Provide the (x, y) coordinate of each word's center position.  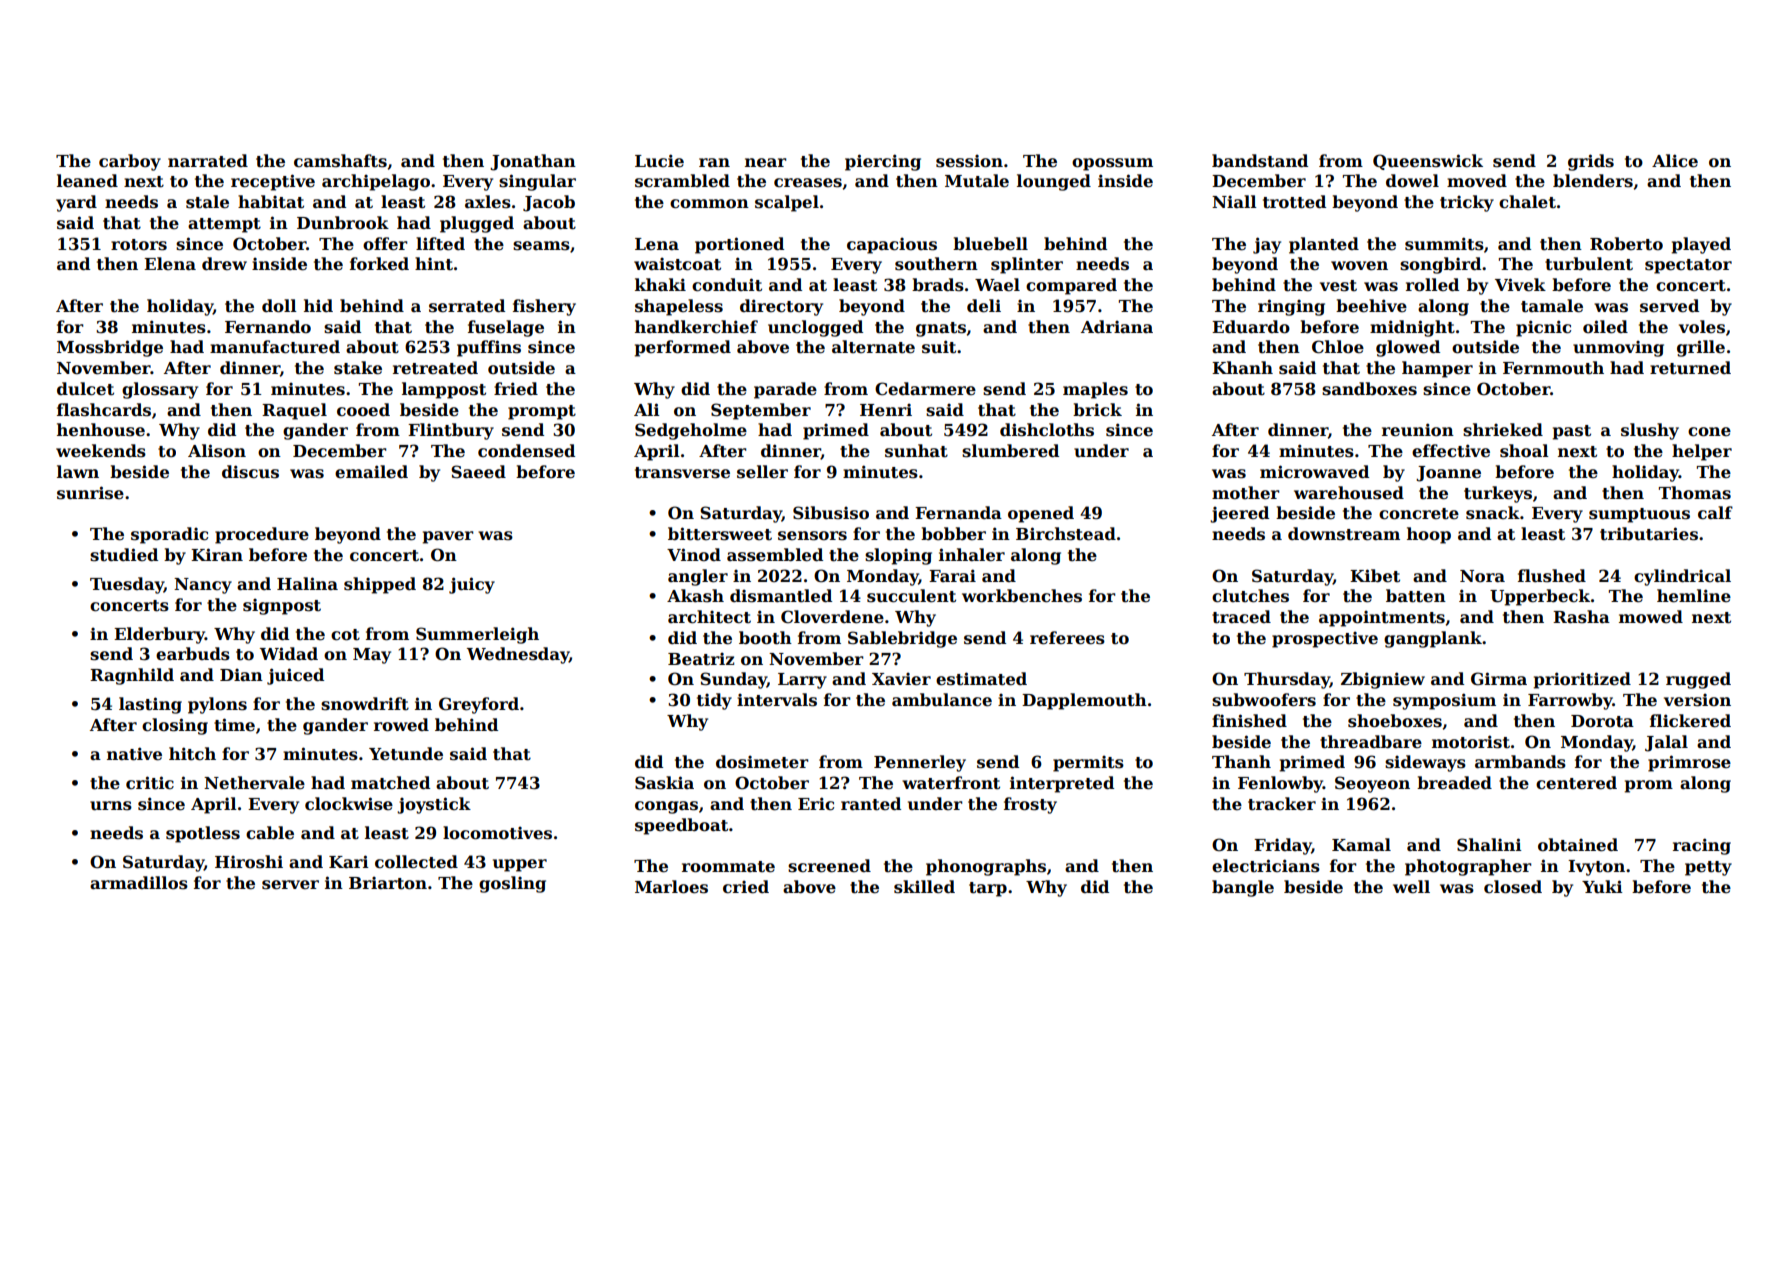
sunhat (916, 451)
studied (124, 555)
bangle (1243, 888)
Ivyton (1596, 868)
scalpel (787, 203)
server (290, 885)
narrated (208, 161)
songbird (1440, 265)
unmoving (1618, 348)
